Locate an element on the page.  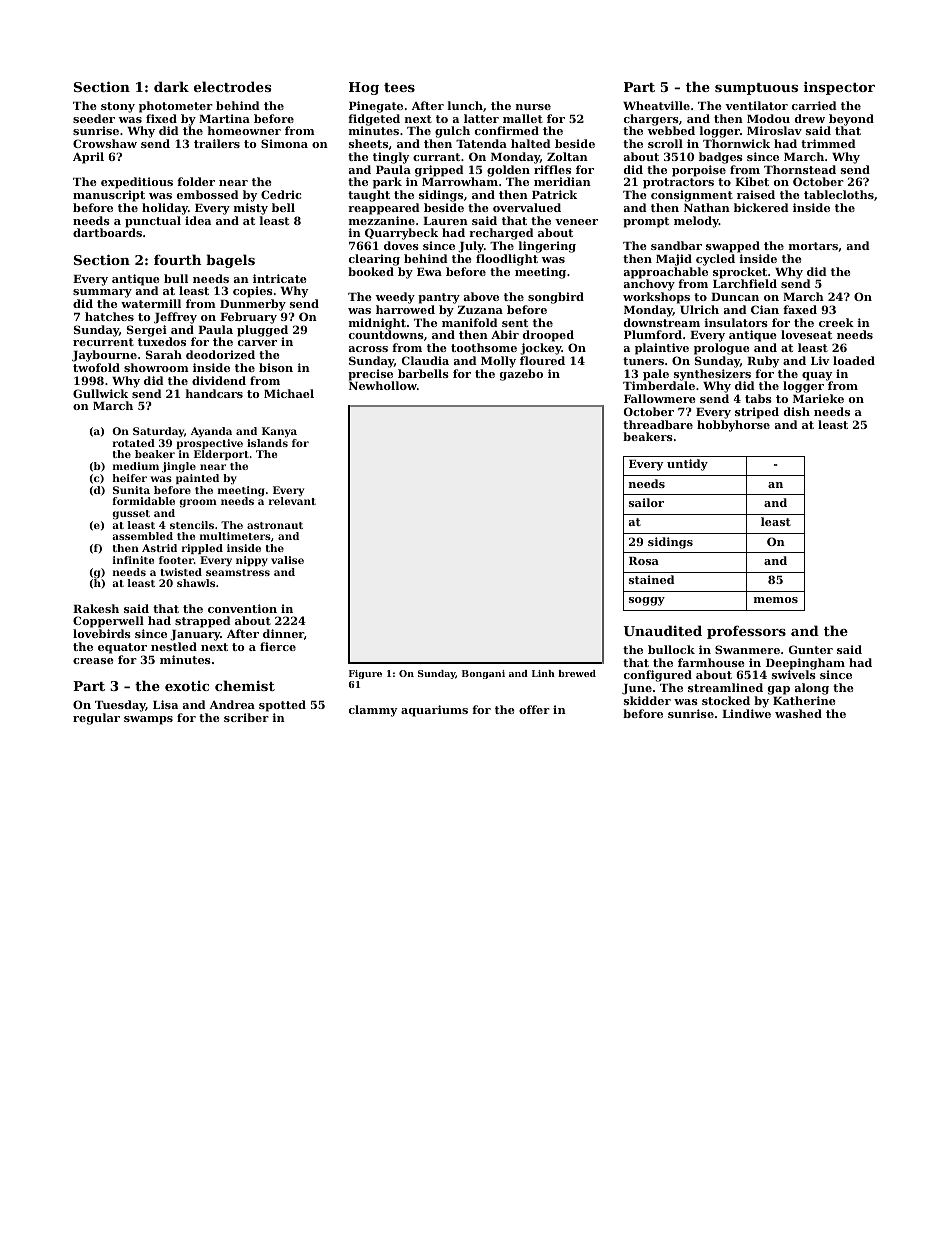
aquariums is located at coordinates (434, 711).
